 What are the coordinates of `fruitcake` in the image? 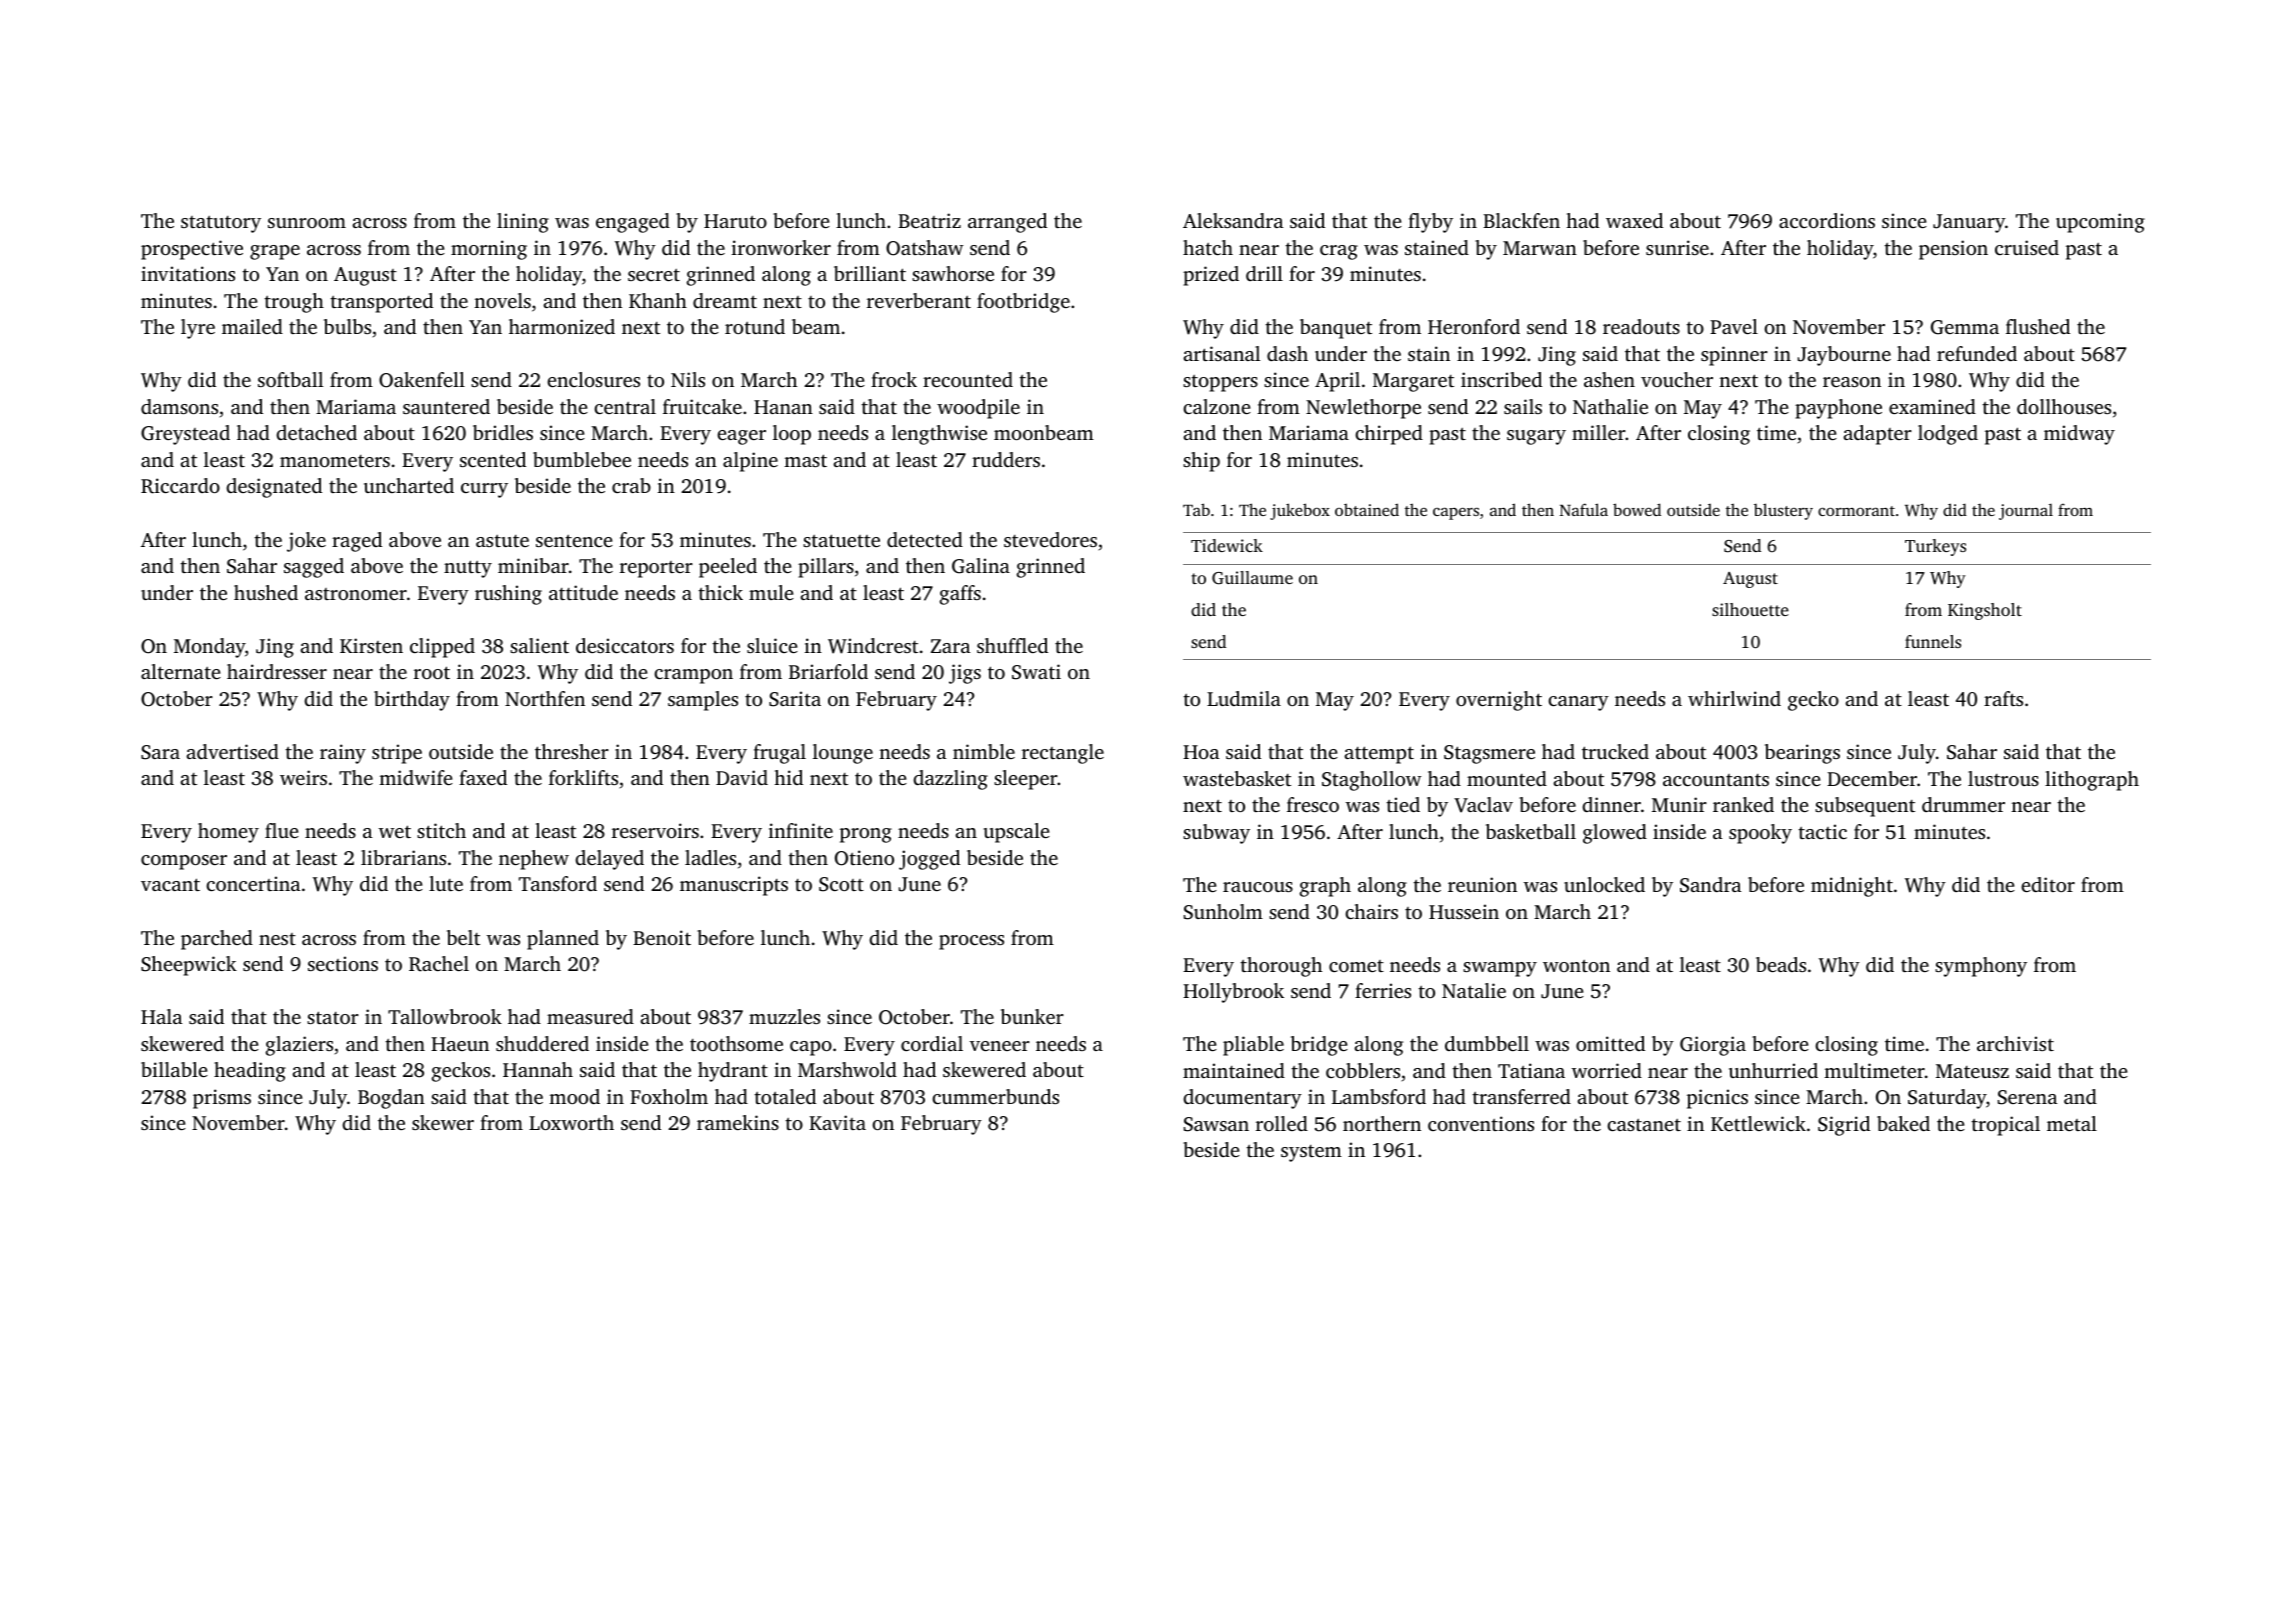 It's located at (702, 406).
